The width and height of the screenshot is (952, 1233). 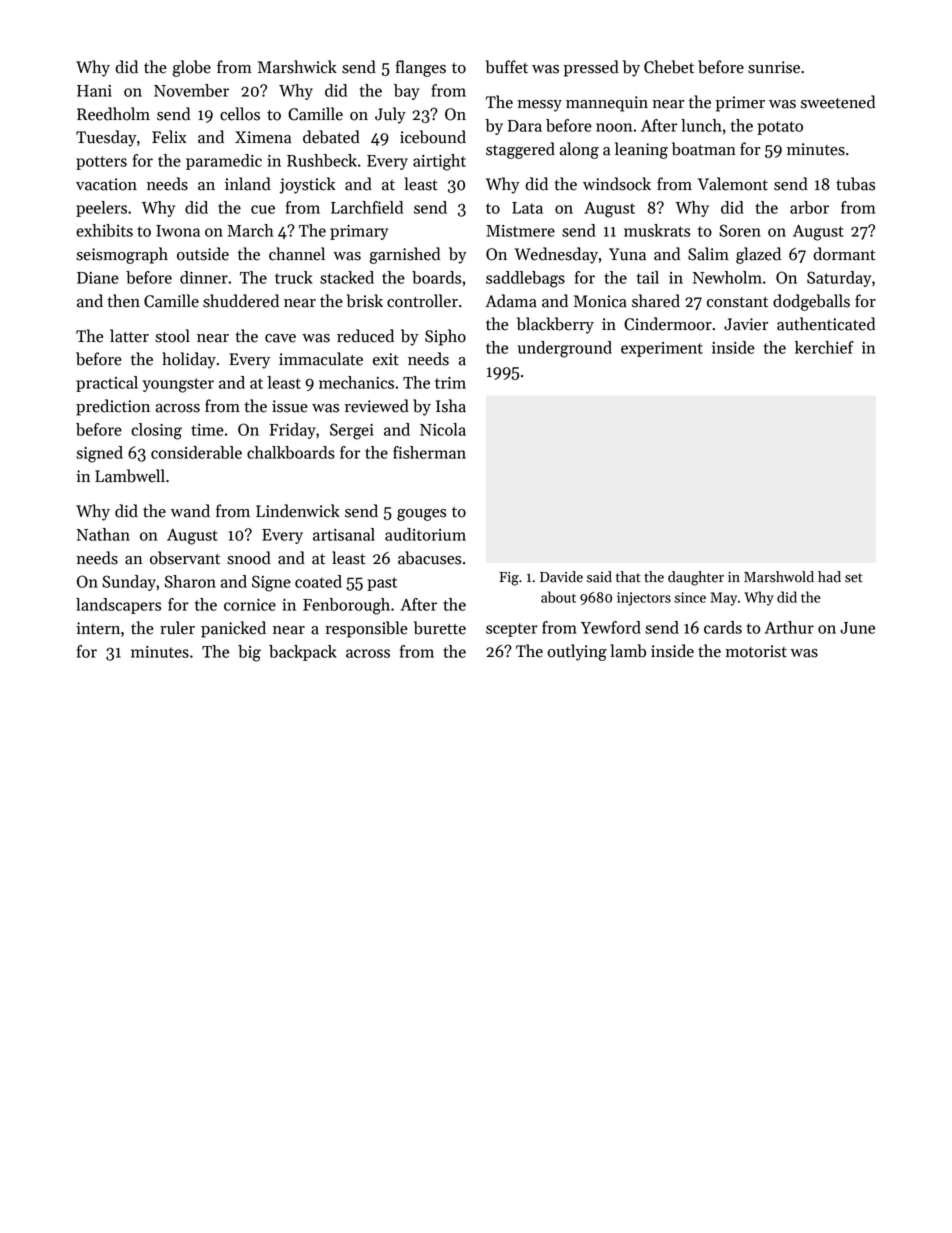 What do you see at coordinates (555, 325) in the screenshot?
I see `blackberry` at bounding box center [555, 325].
